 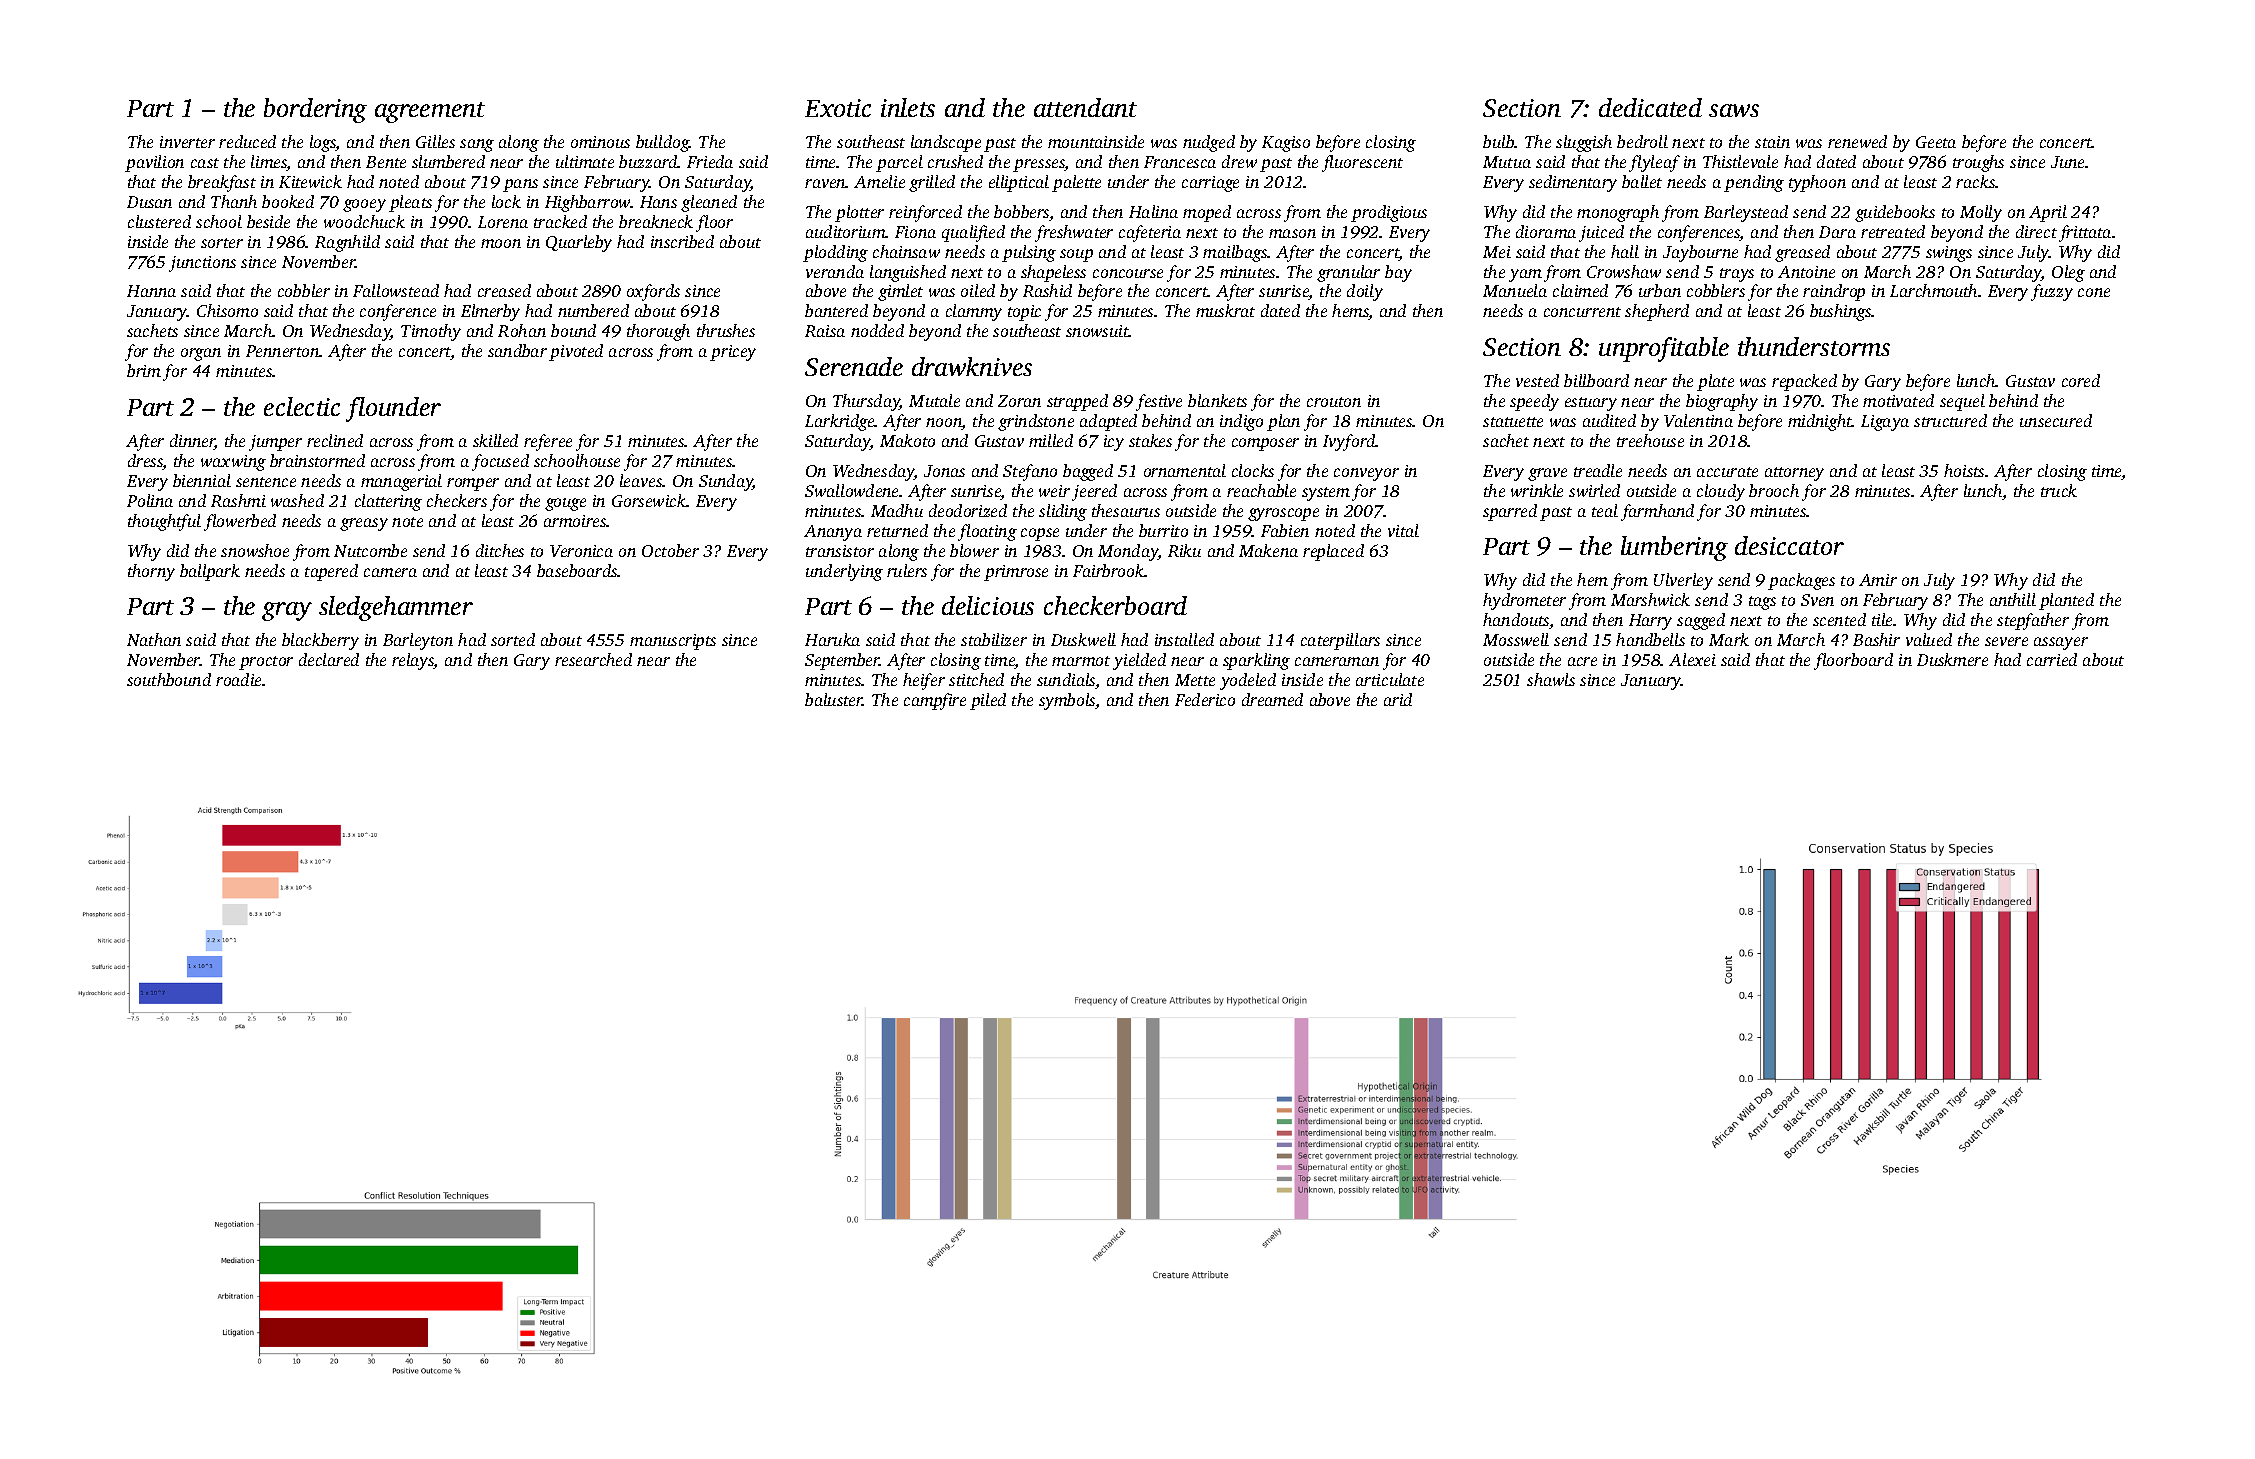 What do you see at coordinates (593, 659) in the screenshot?
I see `researched` at bounding box center [593, 659].
